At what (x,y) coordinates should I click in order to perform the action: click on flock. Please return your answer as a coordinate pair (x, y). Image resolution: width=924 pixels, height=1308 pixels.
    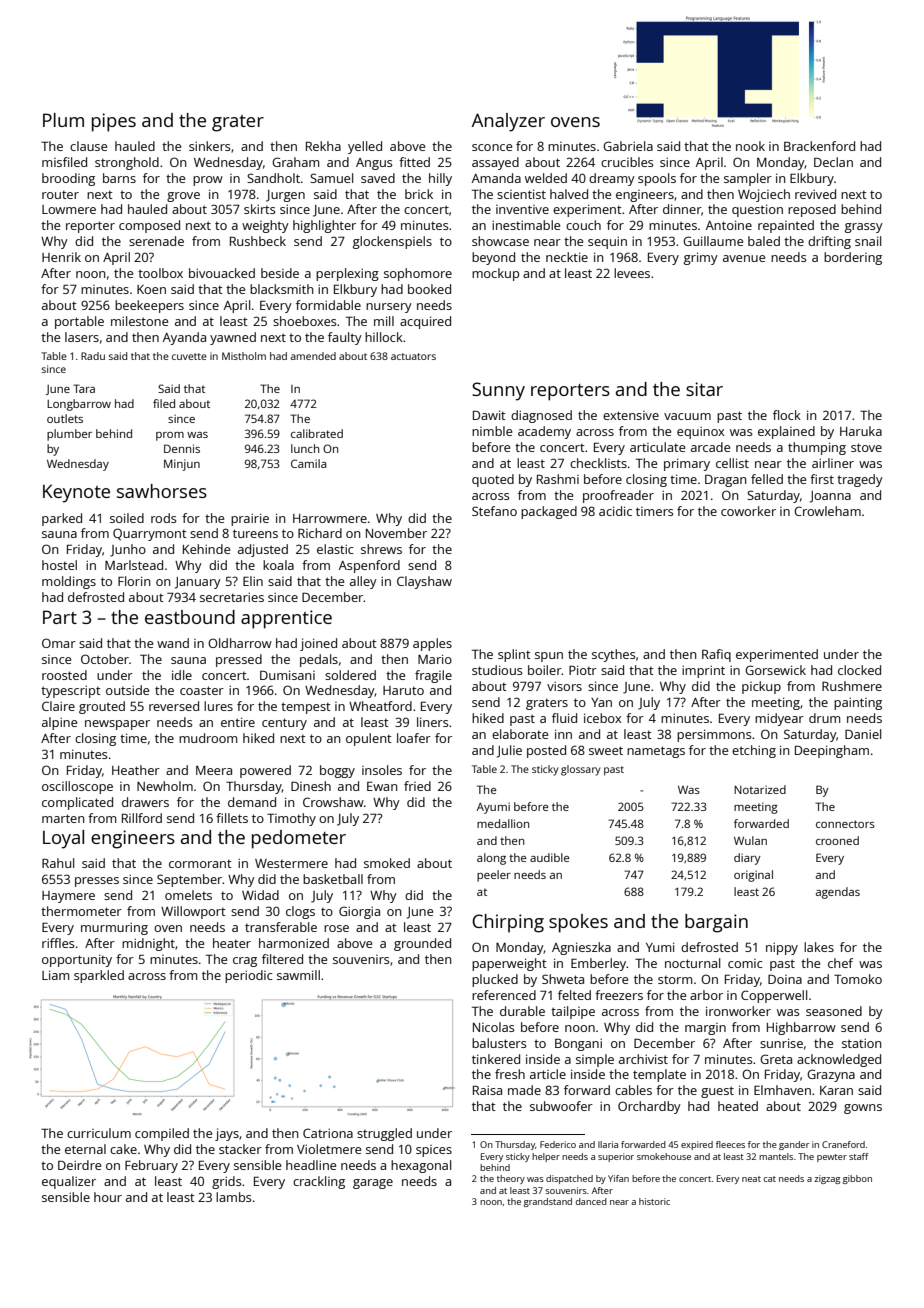
    Looking at the image, I should click on (787, 415).
